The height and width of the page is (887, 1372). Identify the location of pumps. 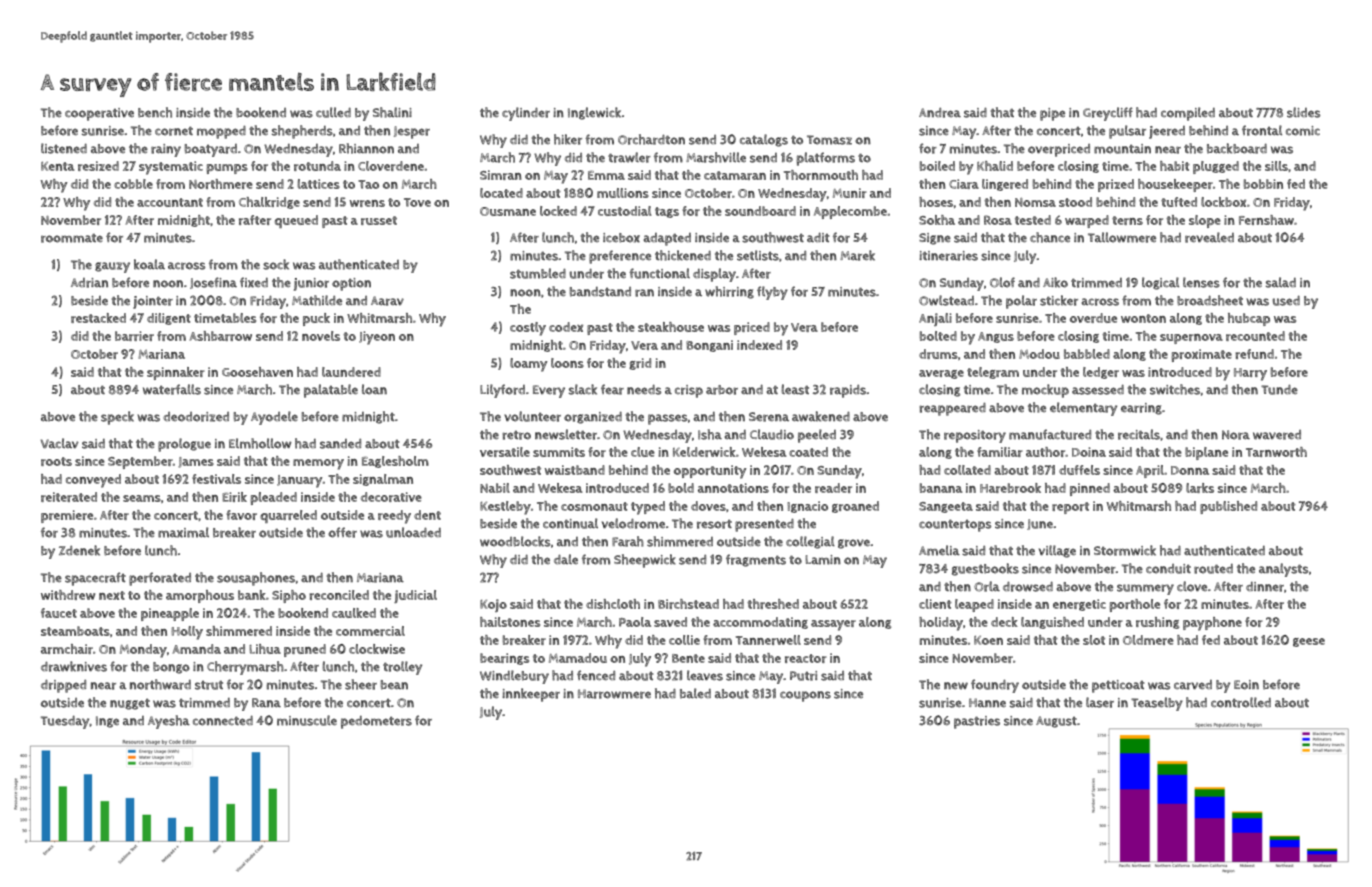
(227, 169).
